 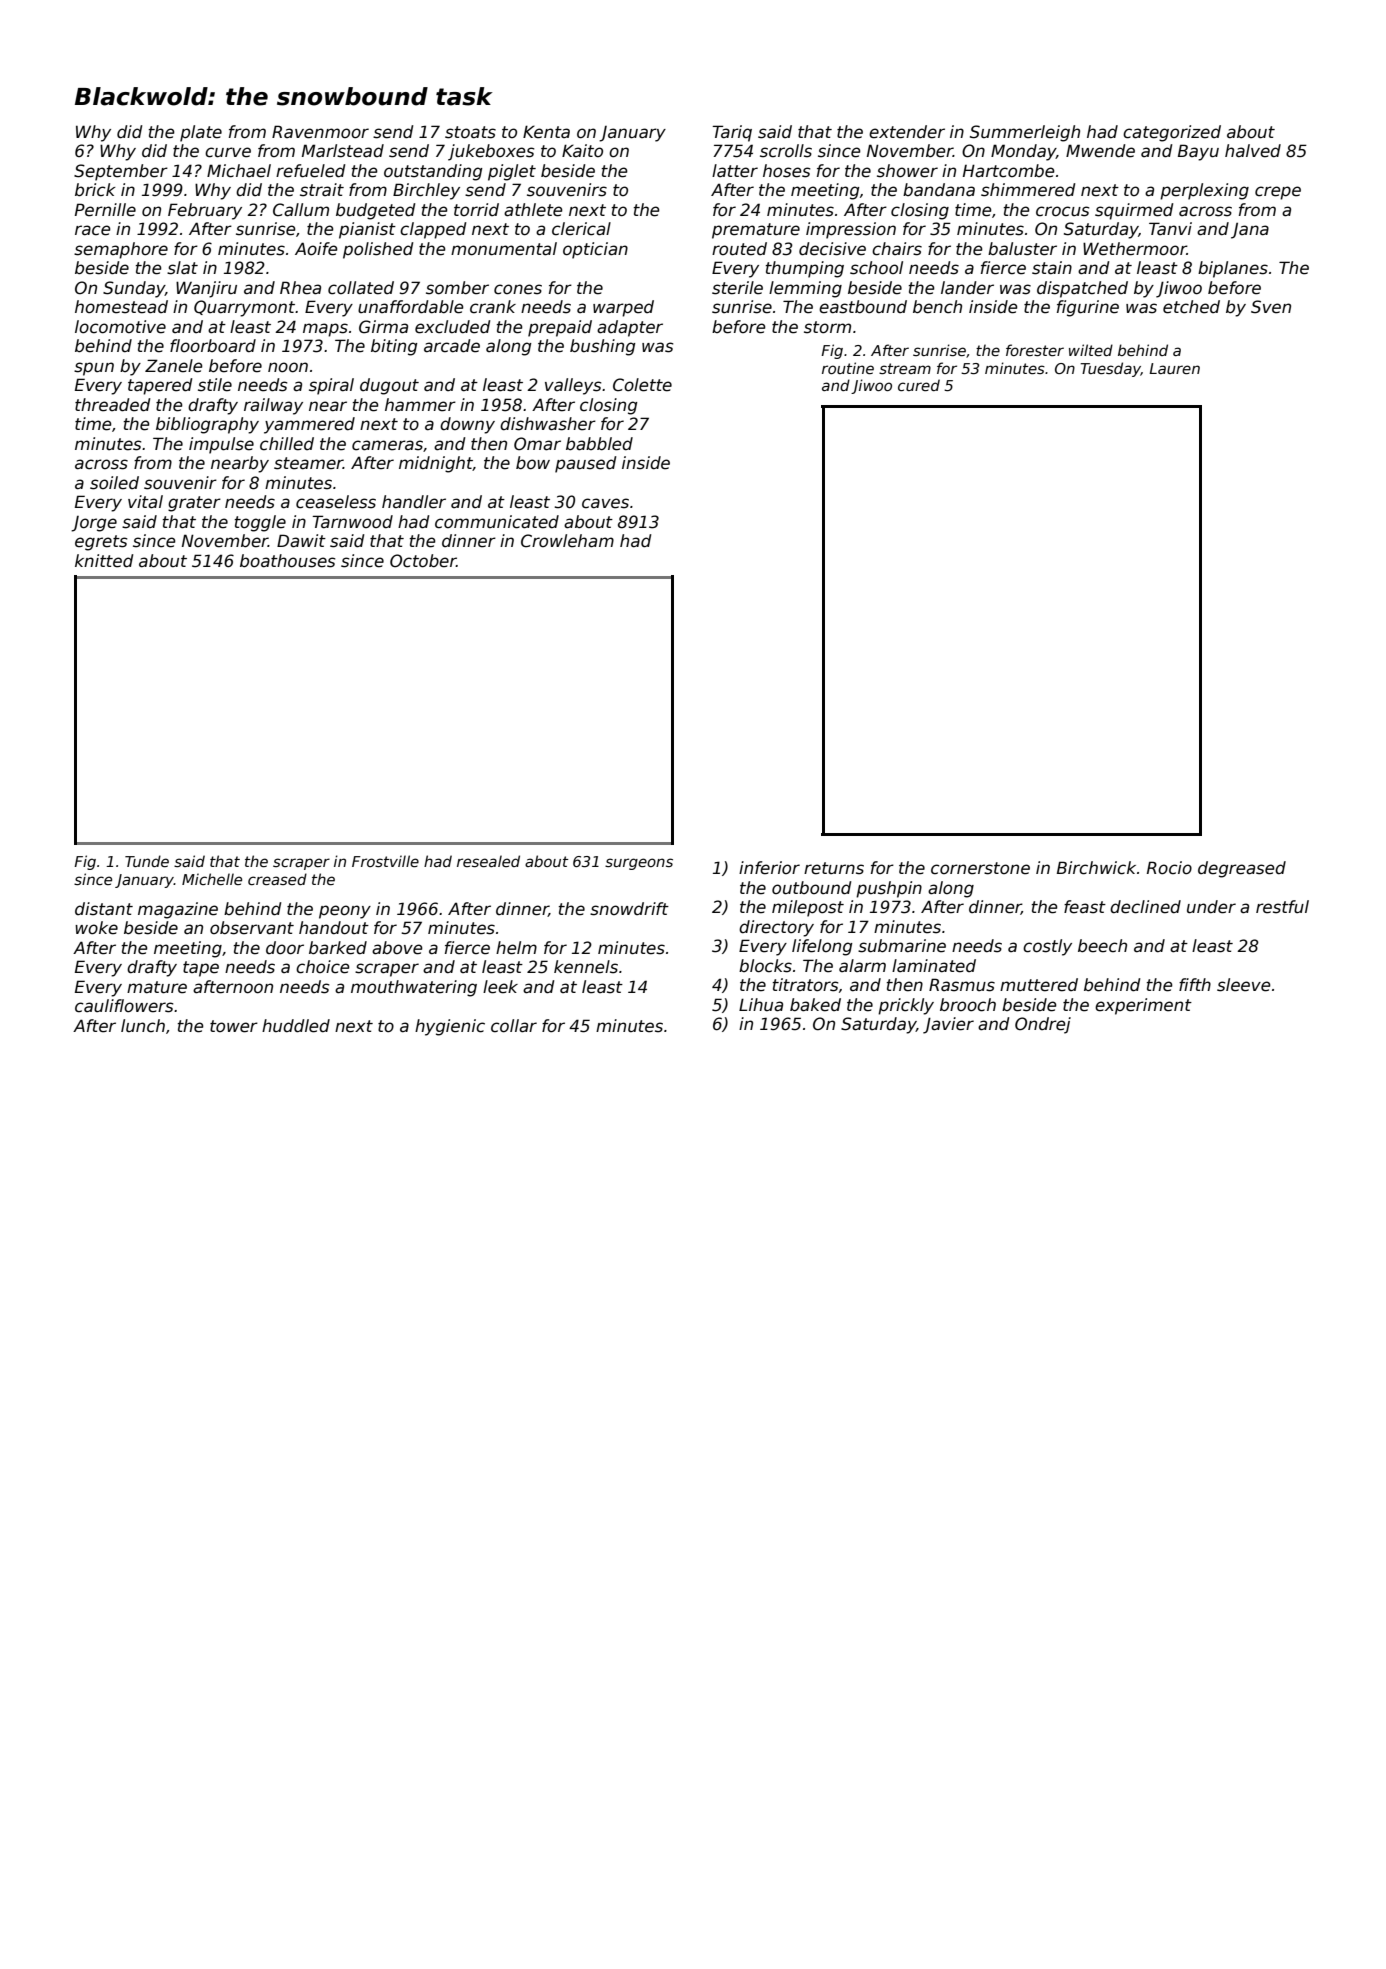 I want to click on Tuesday, so click(x=1110, y=369).
